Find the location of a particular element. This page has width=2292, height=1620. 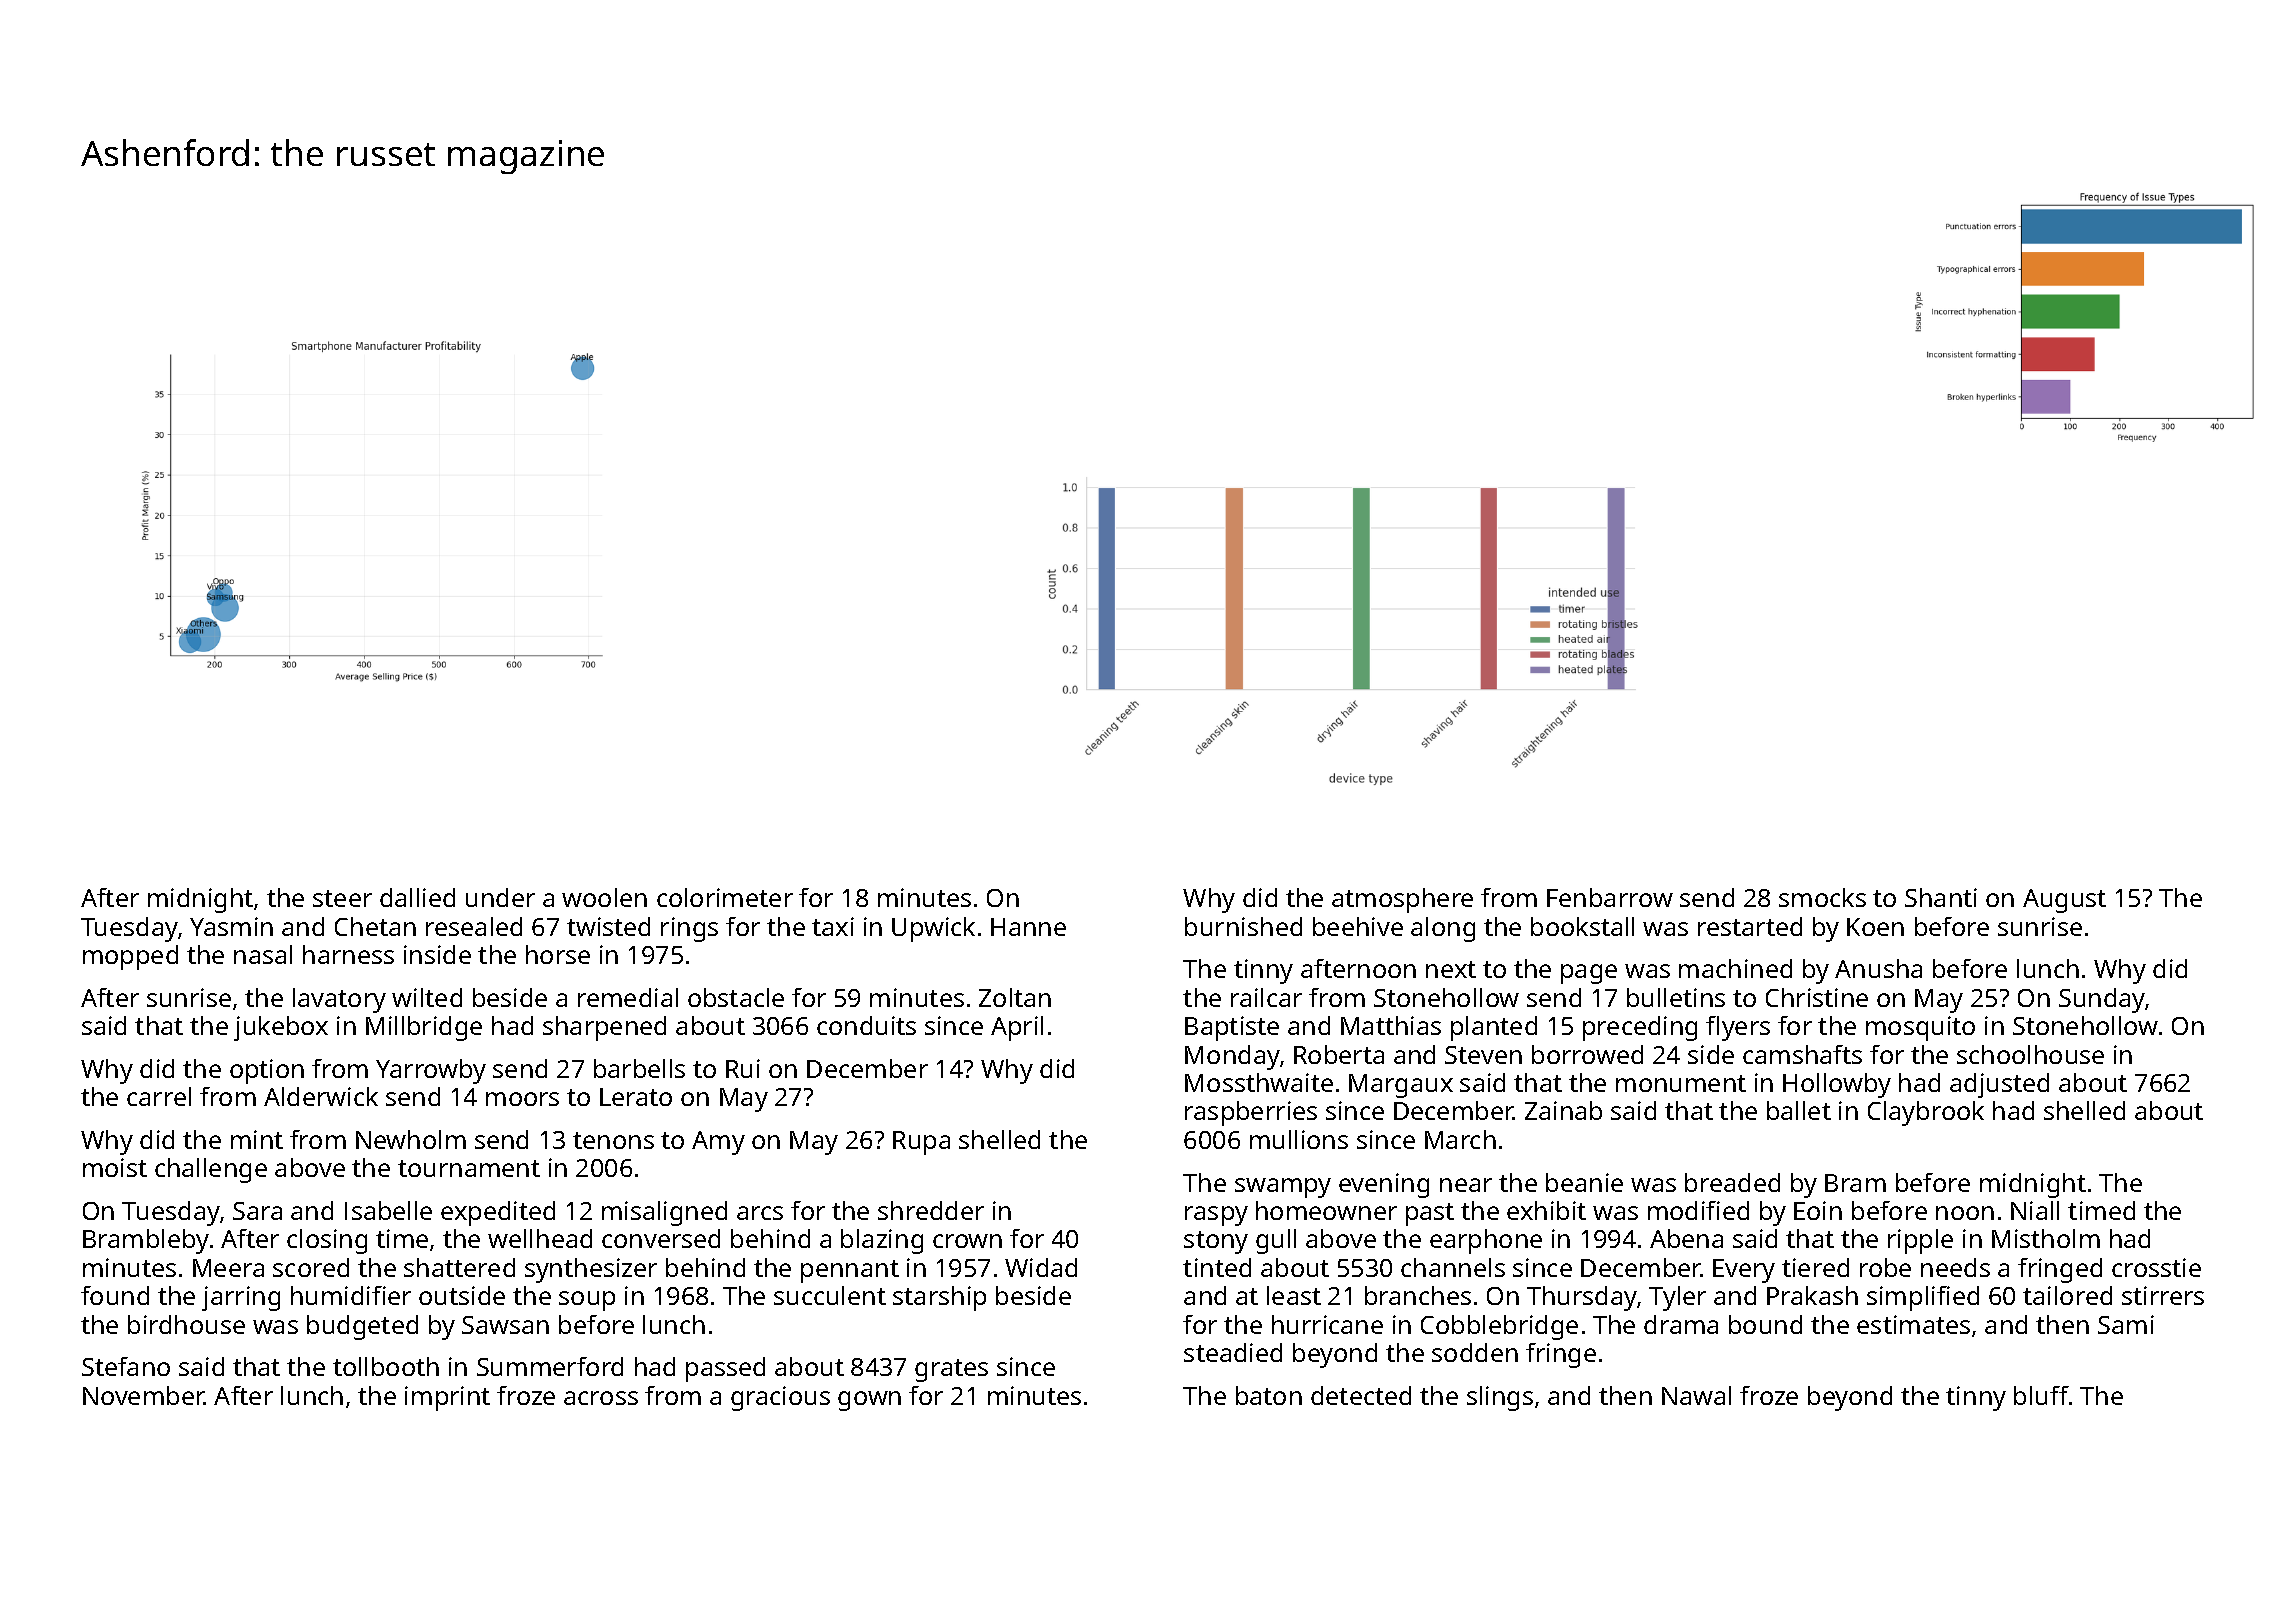

birdhouse is located at coordinates (186, 1324).
